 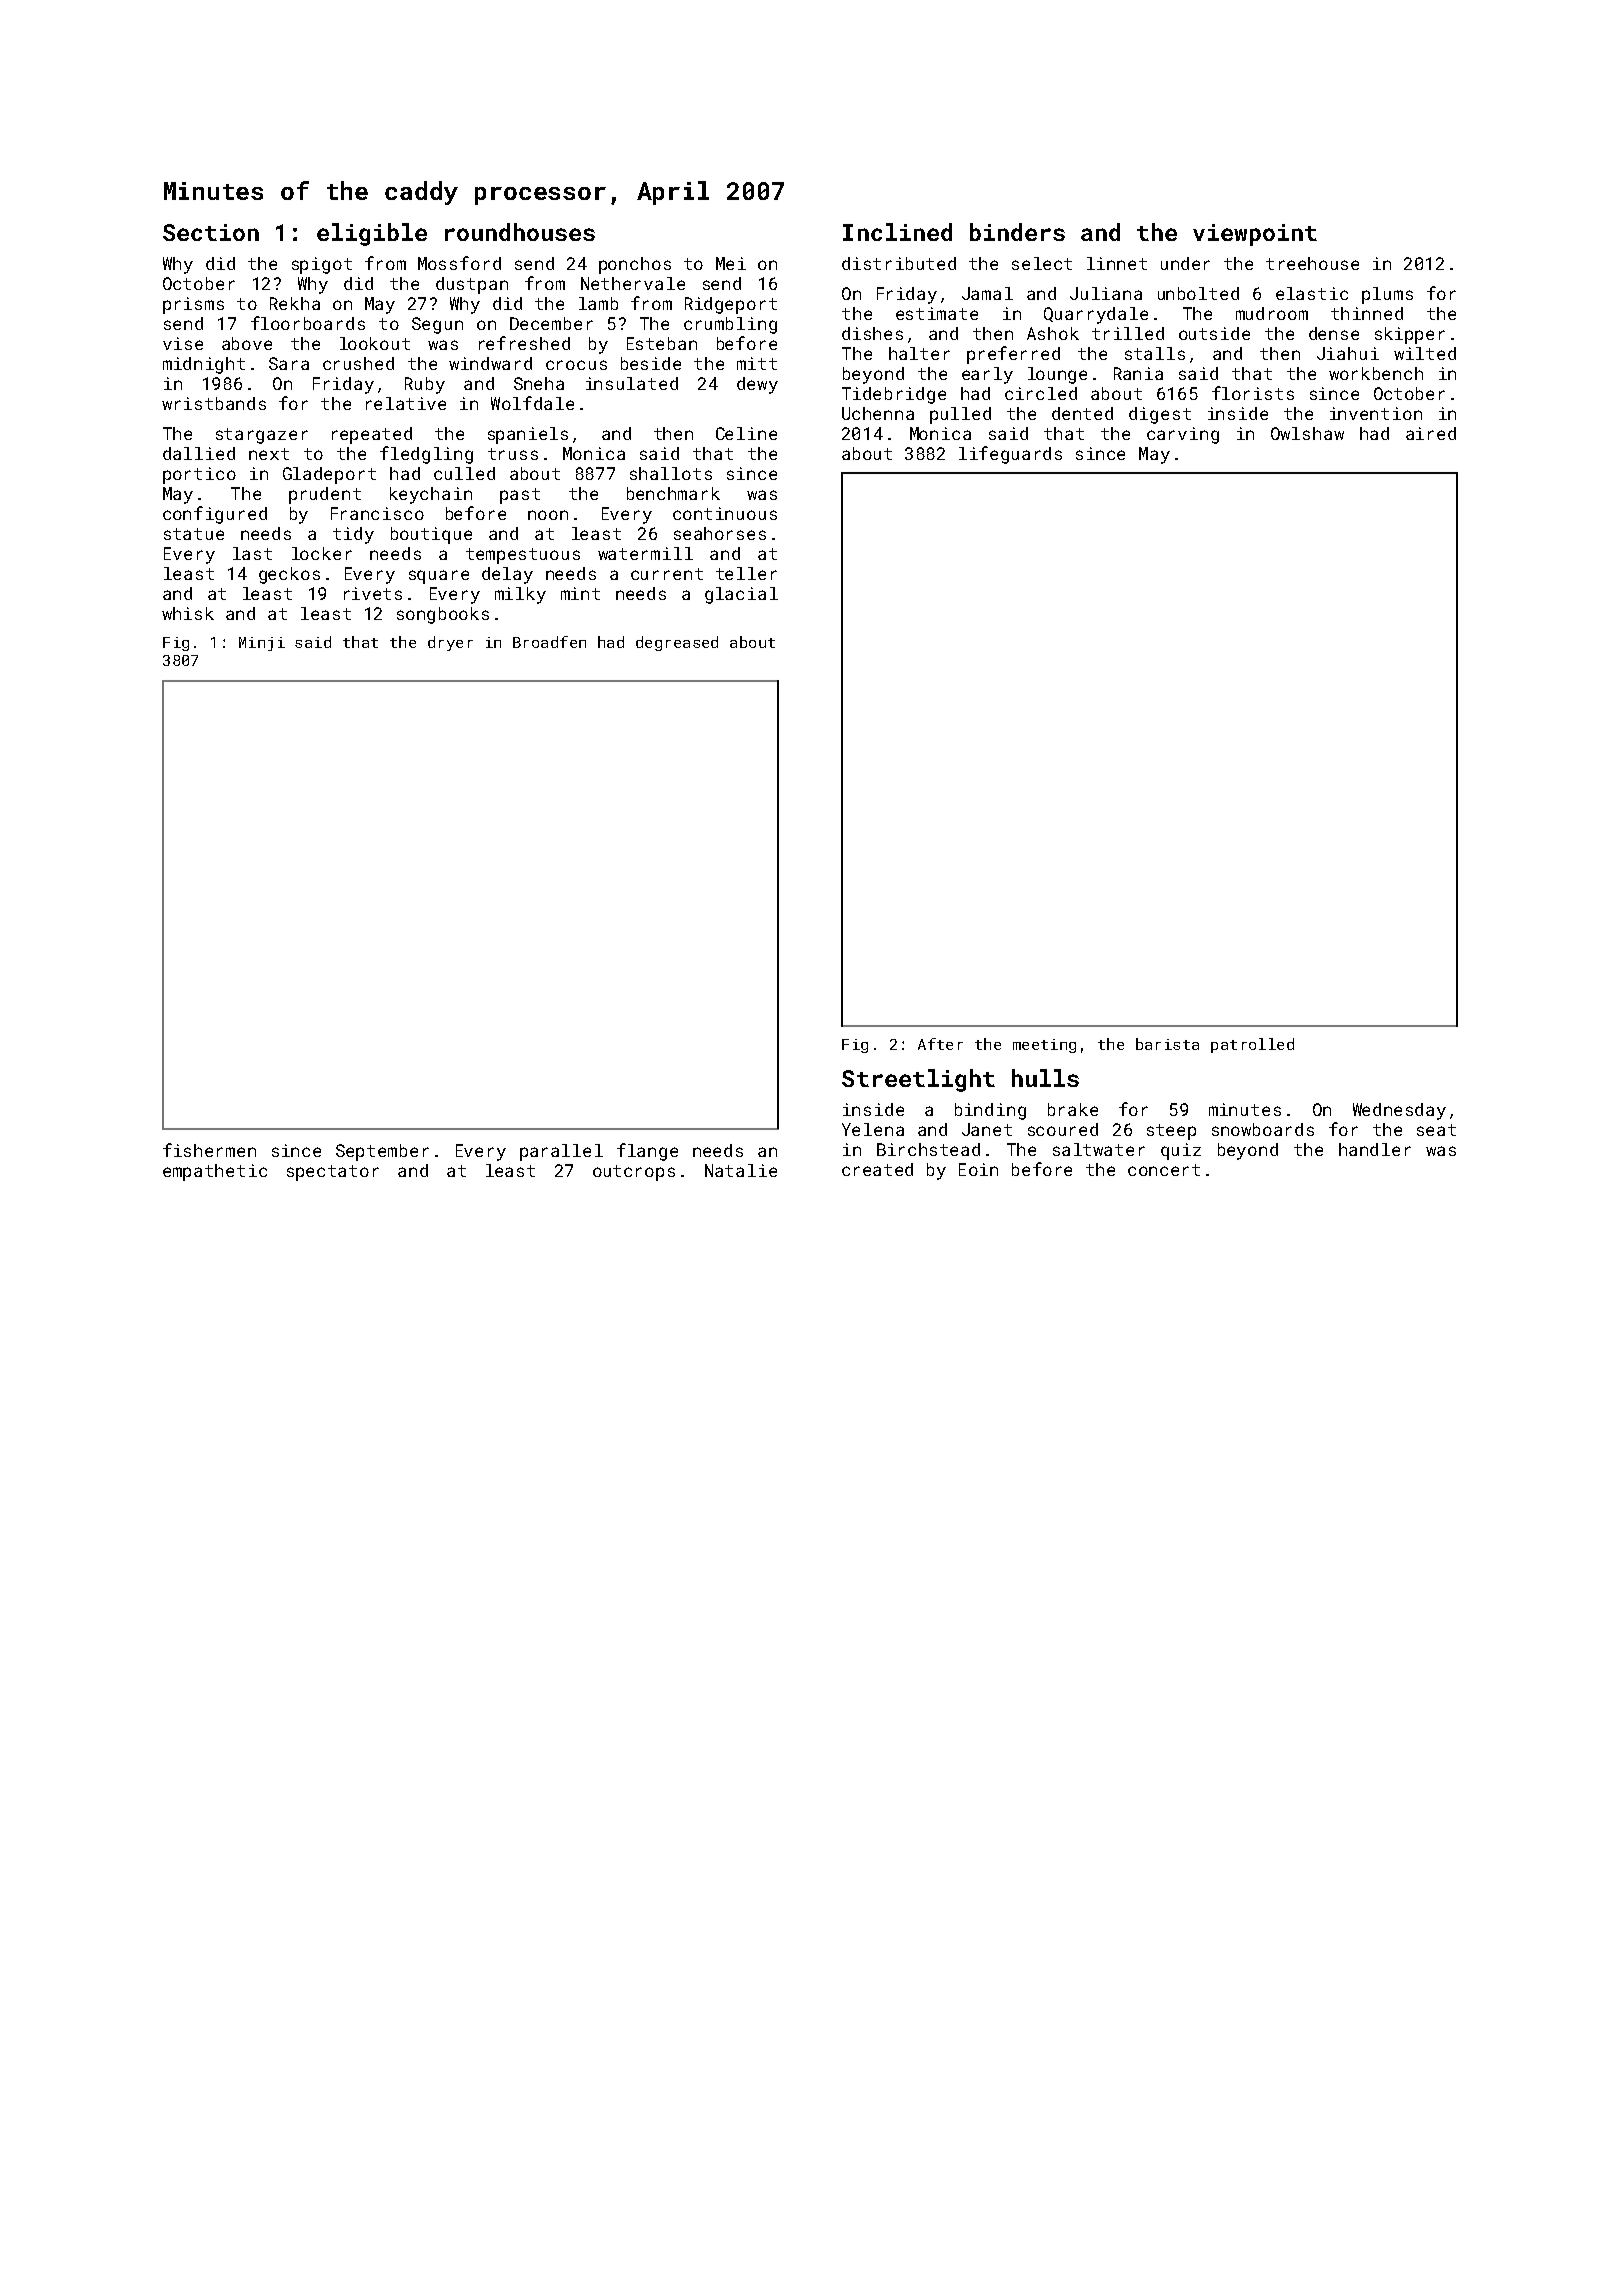 What do you see at coordinates (940, 1044) in the image?
I see `After` at bounding box center [940, 1044].
